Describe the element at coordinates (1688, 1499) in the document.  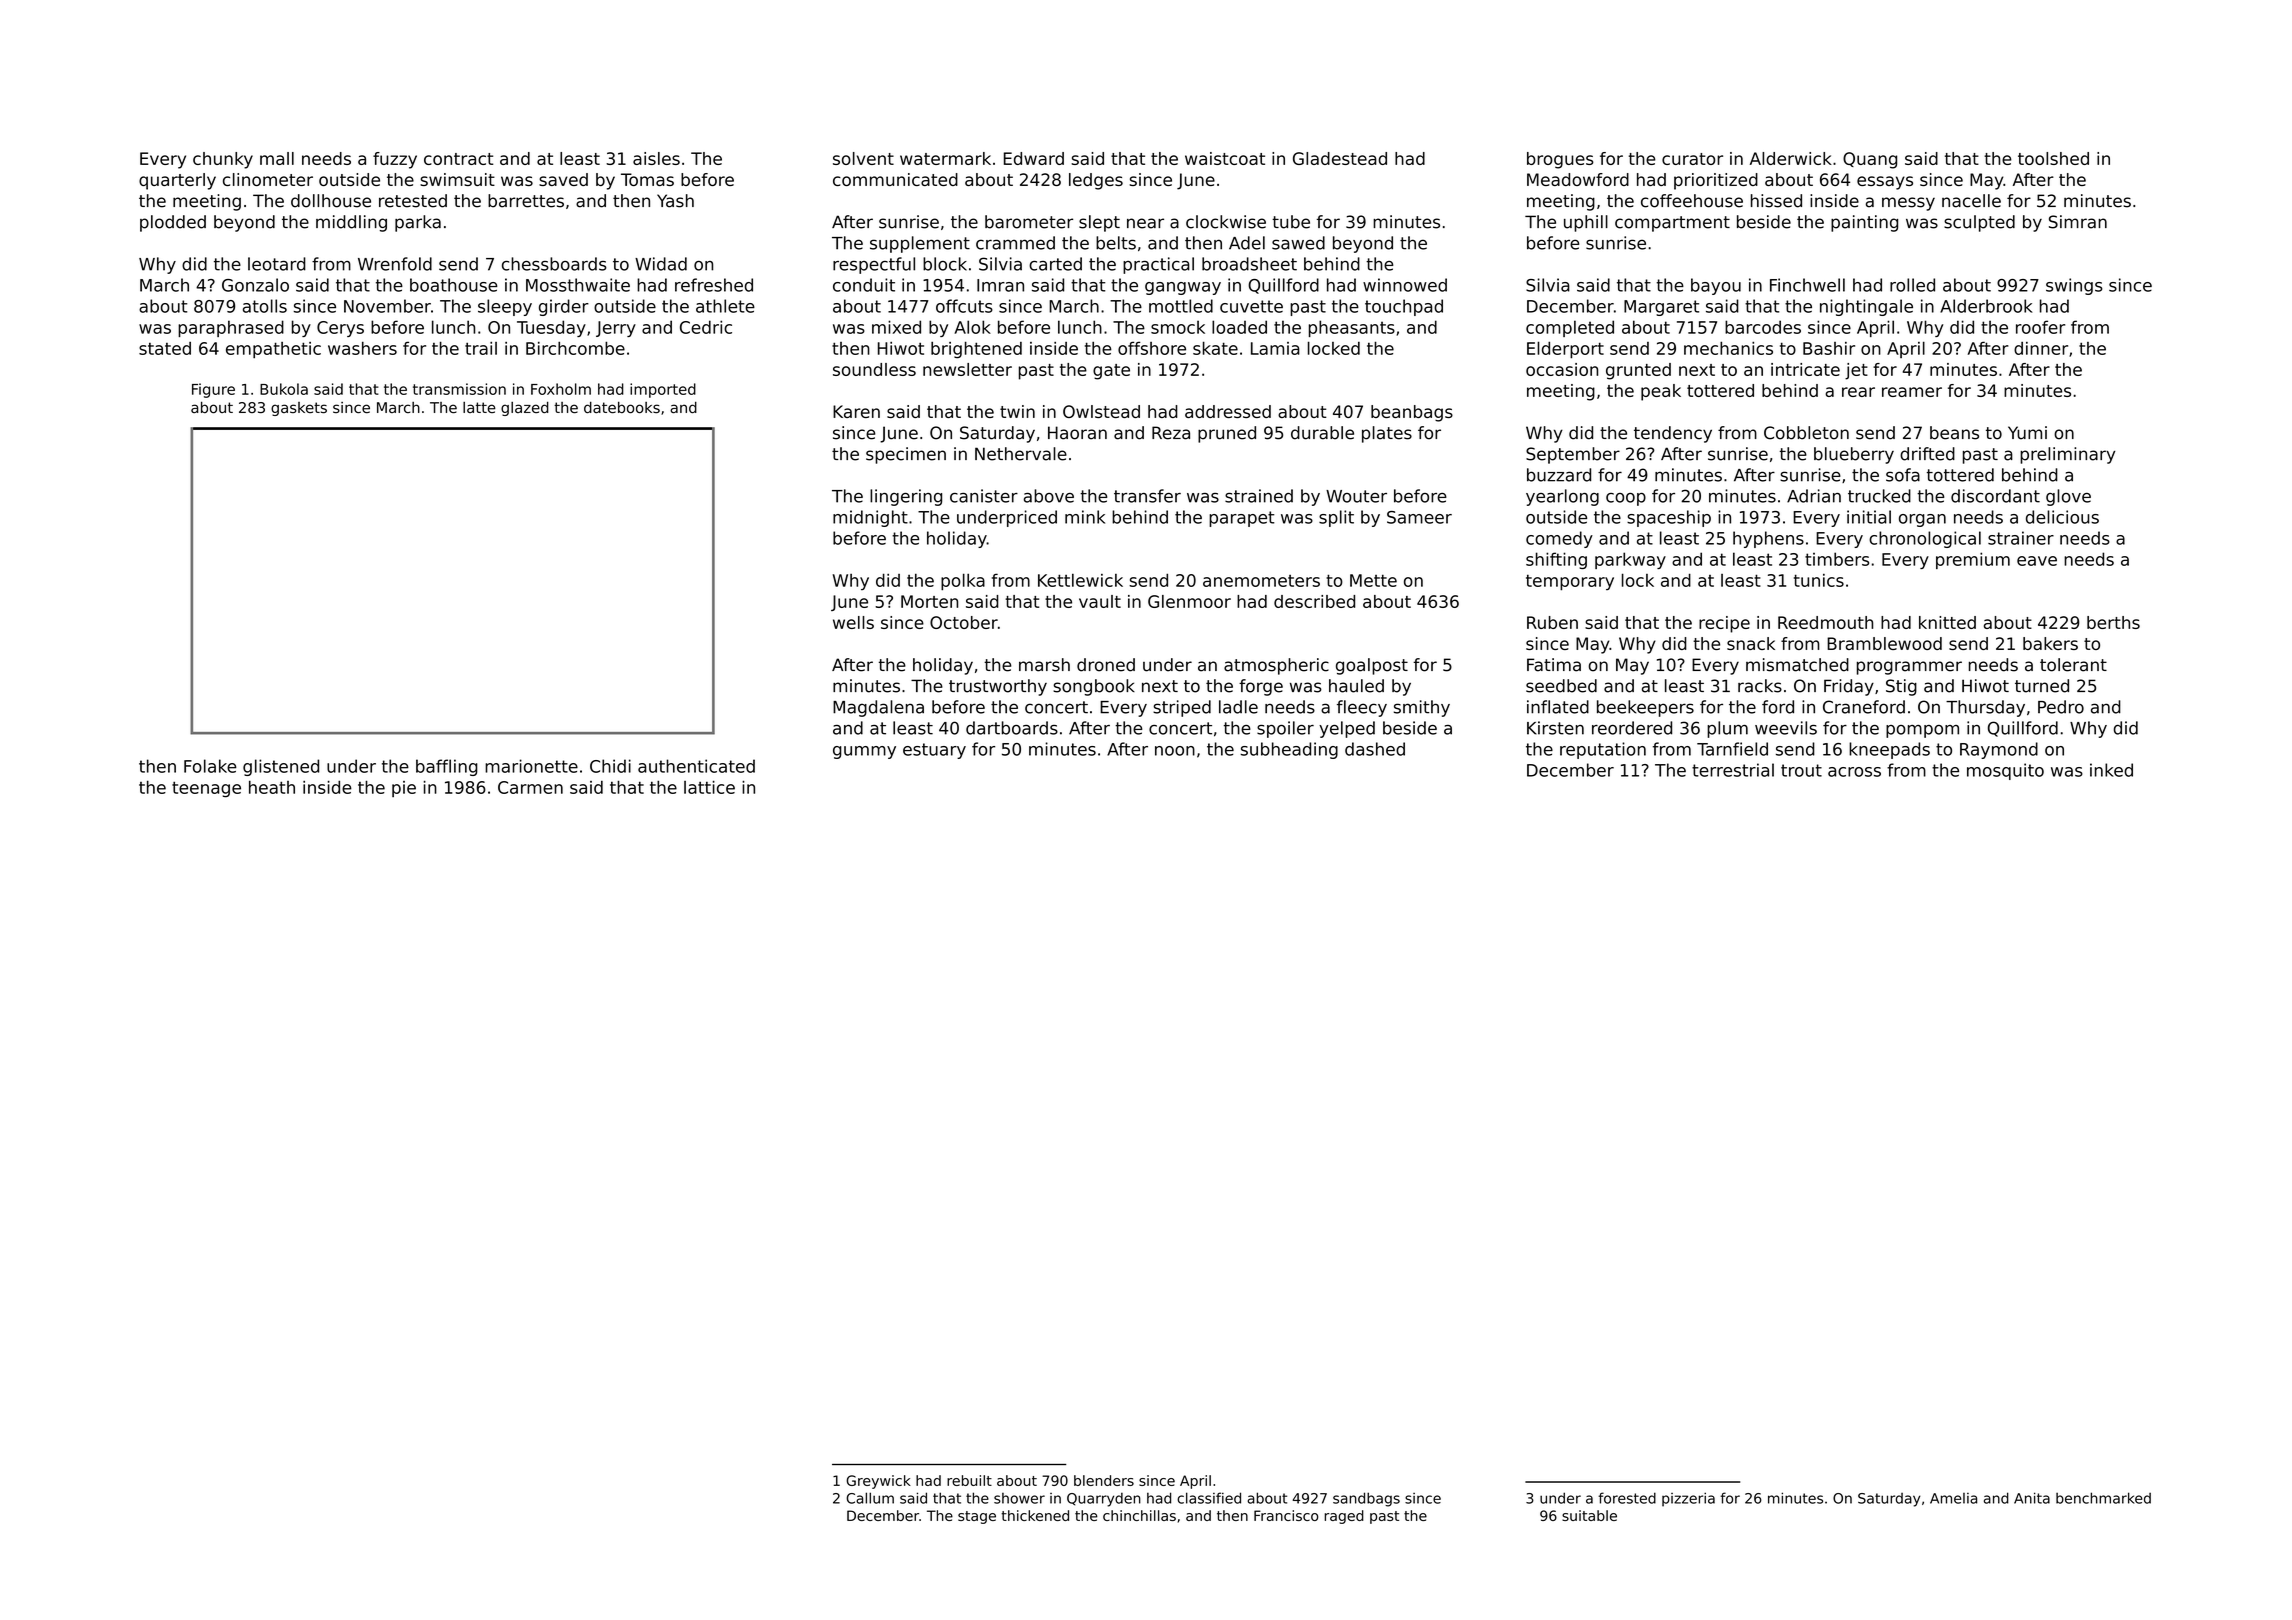
I see `pizzeria` at that location.
